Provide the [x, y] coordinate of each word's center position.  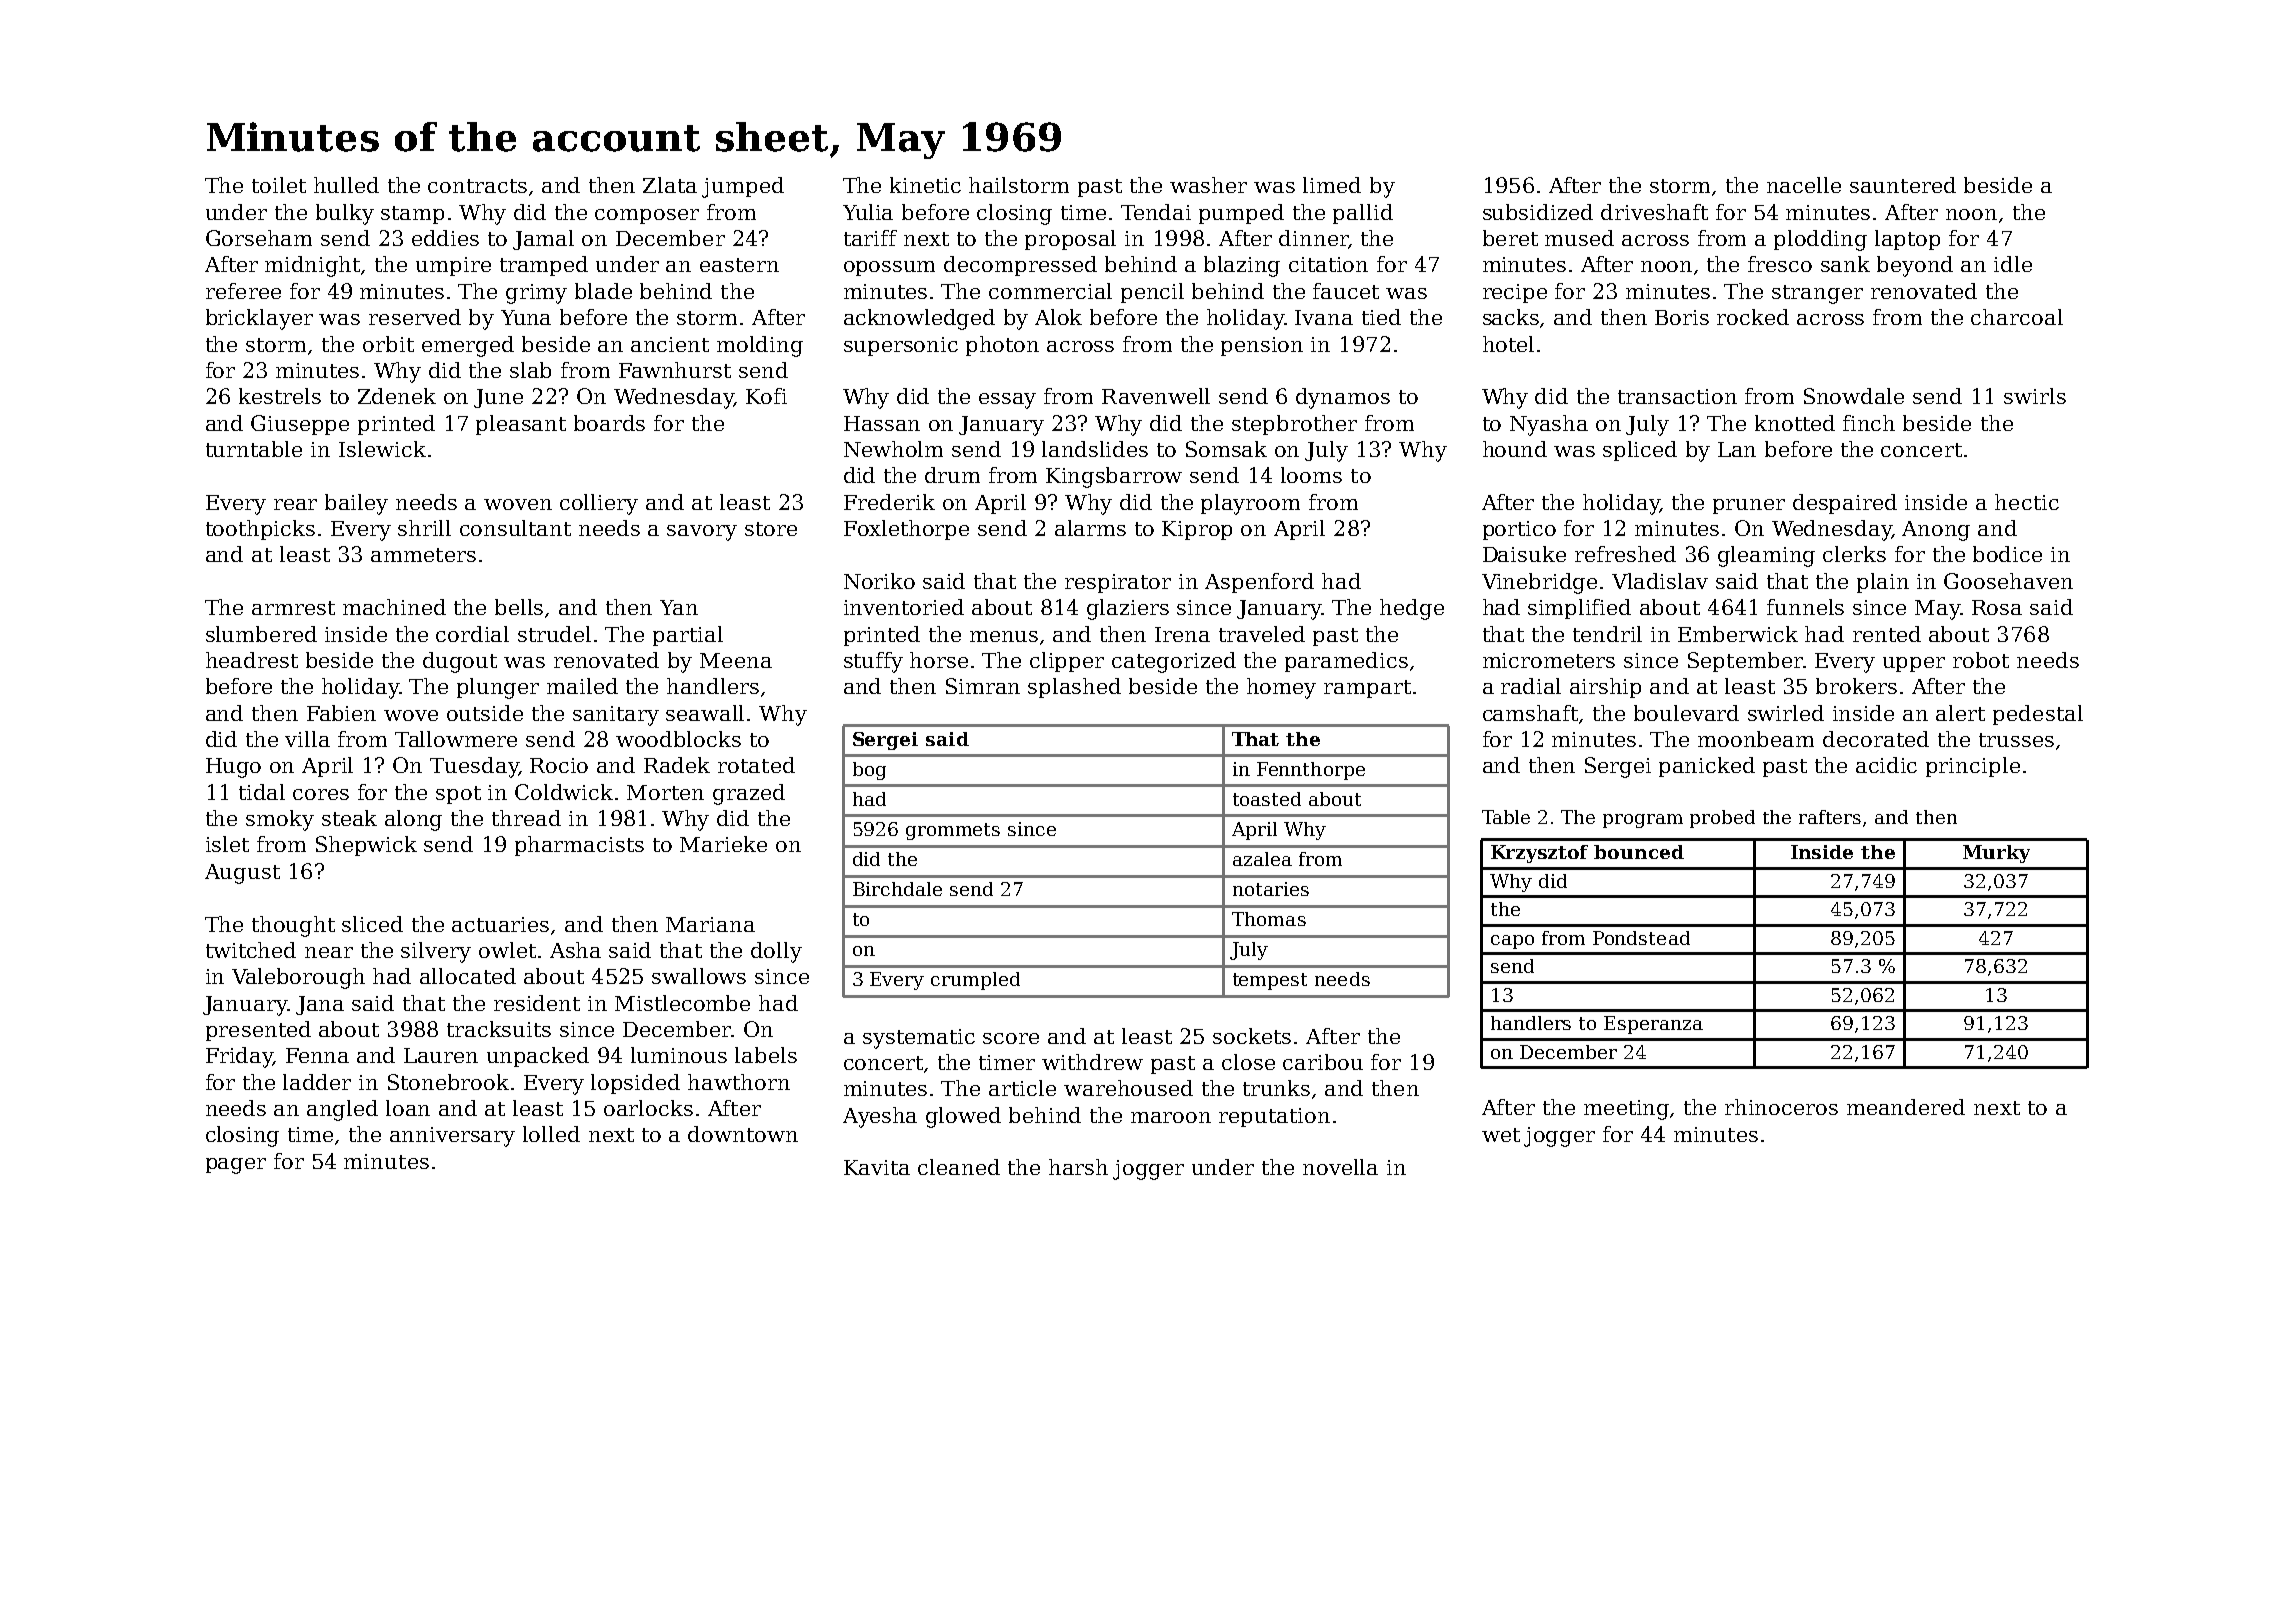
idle [2013, 264]
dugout [460, 662]
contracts [477, 186]
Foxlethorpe [906, 530]
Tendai [1156, 212]
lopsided [635, 1084]
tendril [1607, 634]
